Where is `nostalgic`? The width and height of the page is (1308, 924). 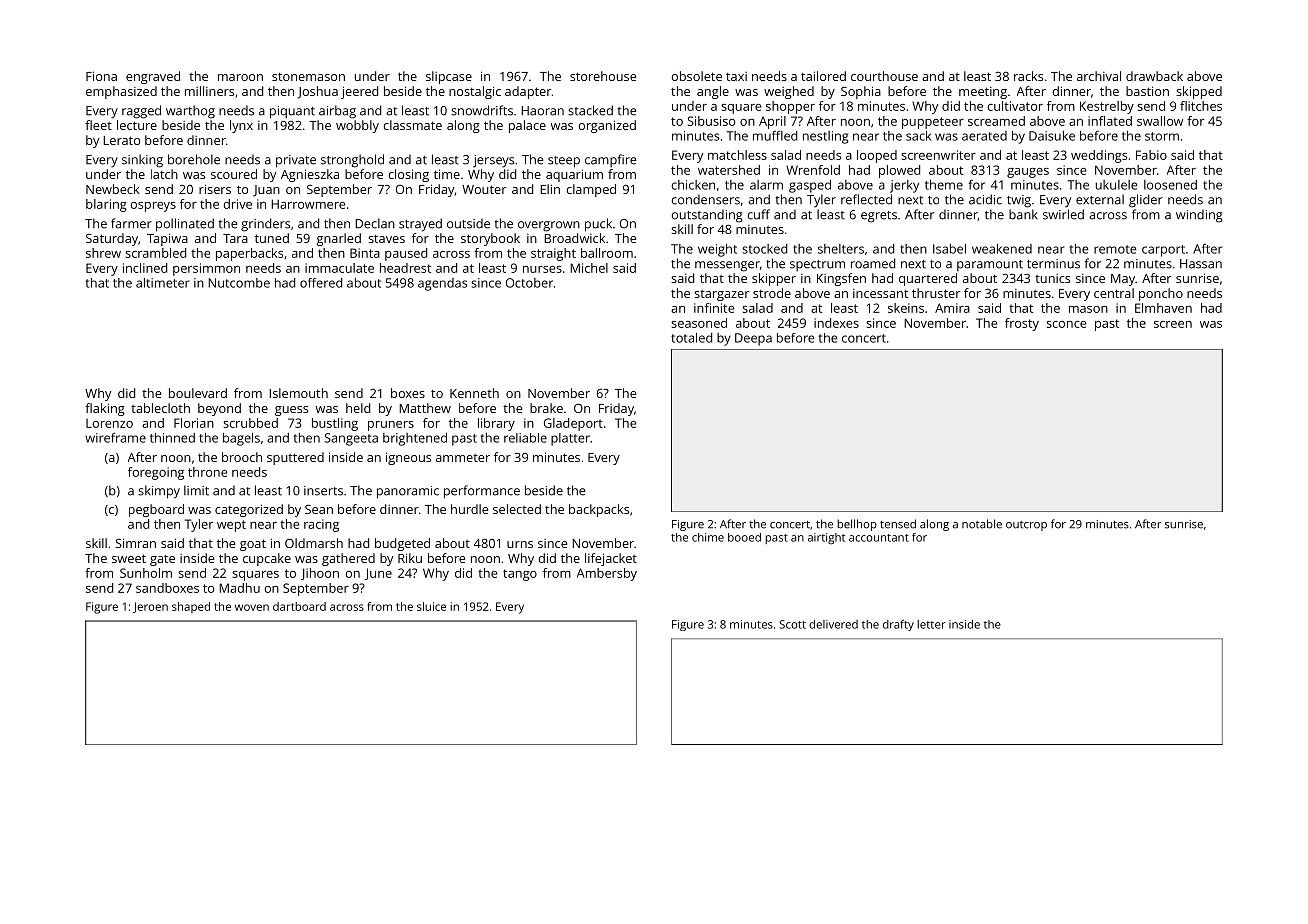
nostalgic is located at coordinates (475, 92).
